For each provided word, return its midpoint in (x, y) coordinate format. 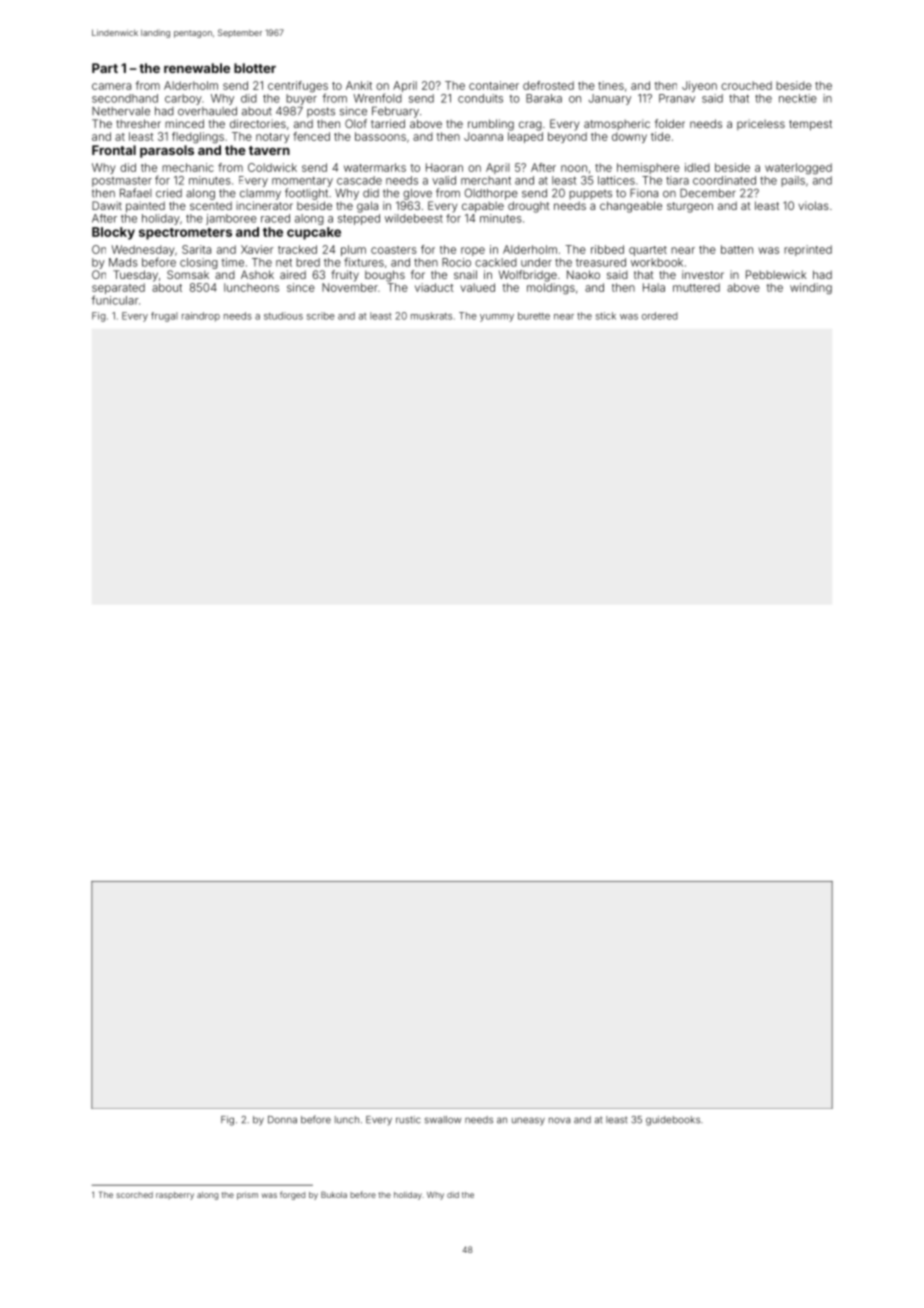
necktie (798, 98)
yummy (497, 318)
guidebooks (673, 1121)
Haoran (444, 167)
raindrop (201, 317)
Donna (282, 1120)
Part (105, 68)
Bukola (334, 1194)
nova (559, 1120)
